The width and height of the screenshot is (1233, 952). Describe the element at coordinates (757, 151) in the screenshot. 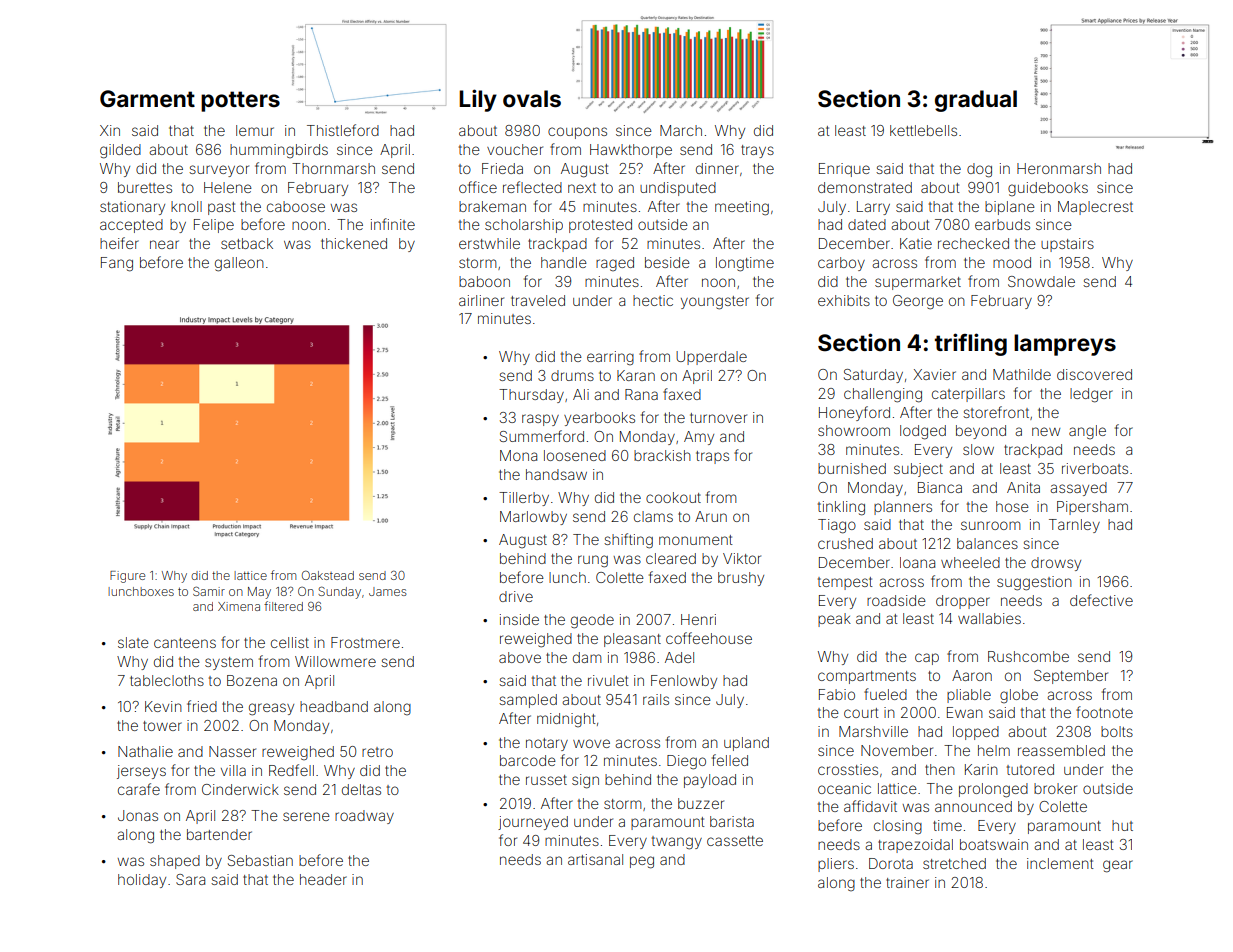

I see `trays` at that location.
